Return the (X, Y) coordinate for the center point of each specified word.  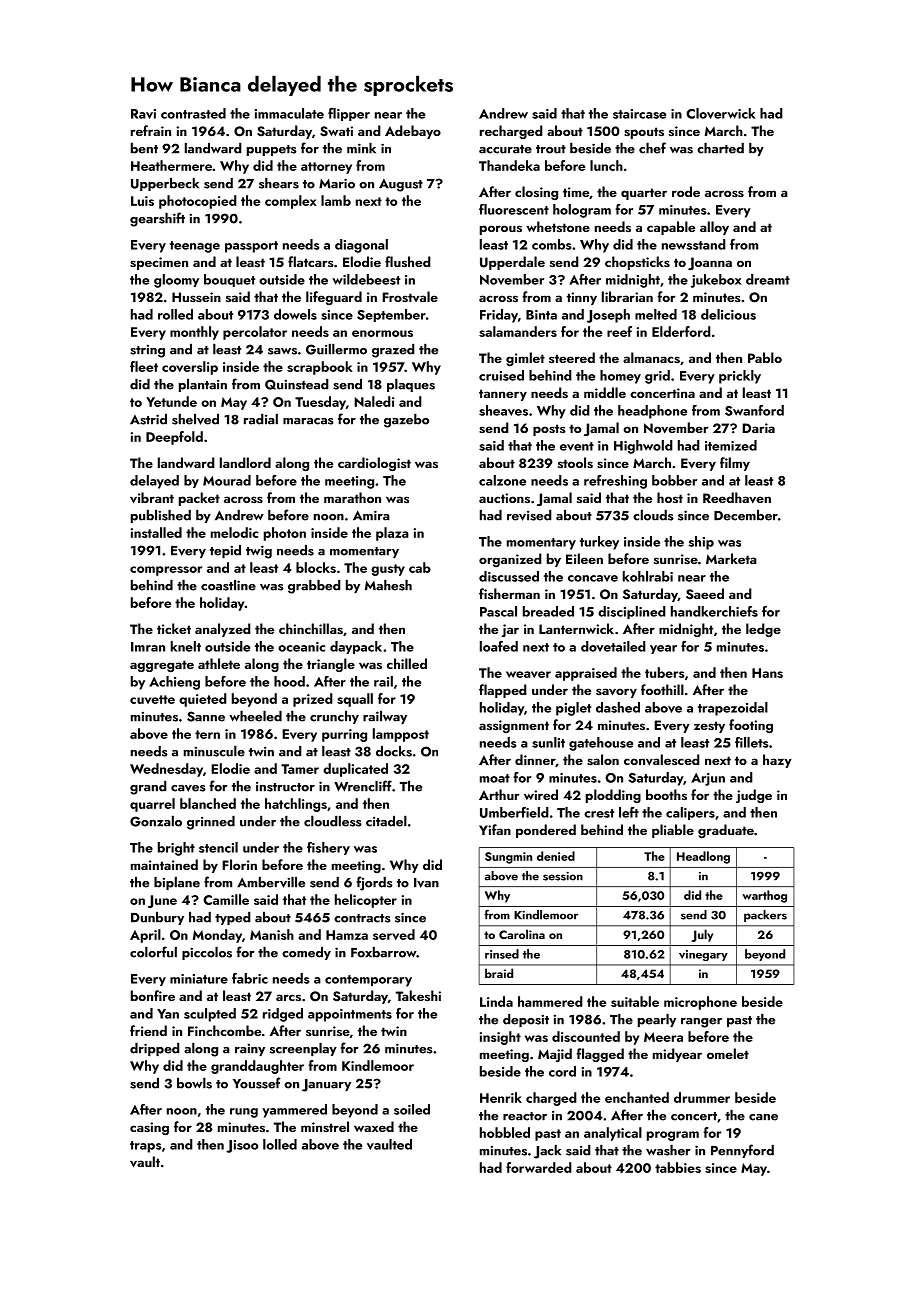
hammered (550, 1001)
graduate (726, 831)
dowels (295, 314)
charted (720, 148)
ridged (283, 1015)
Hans (767, 673)
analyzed (223, 630)
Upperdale (512, 263)
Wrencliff (363, 786)
